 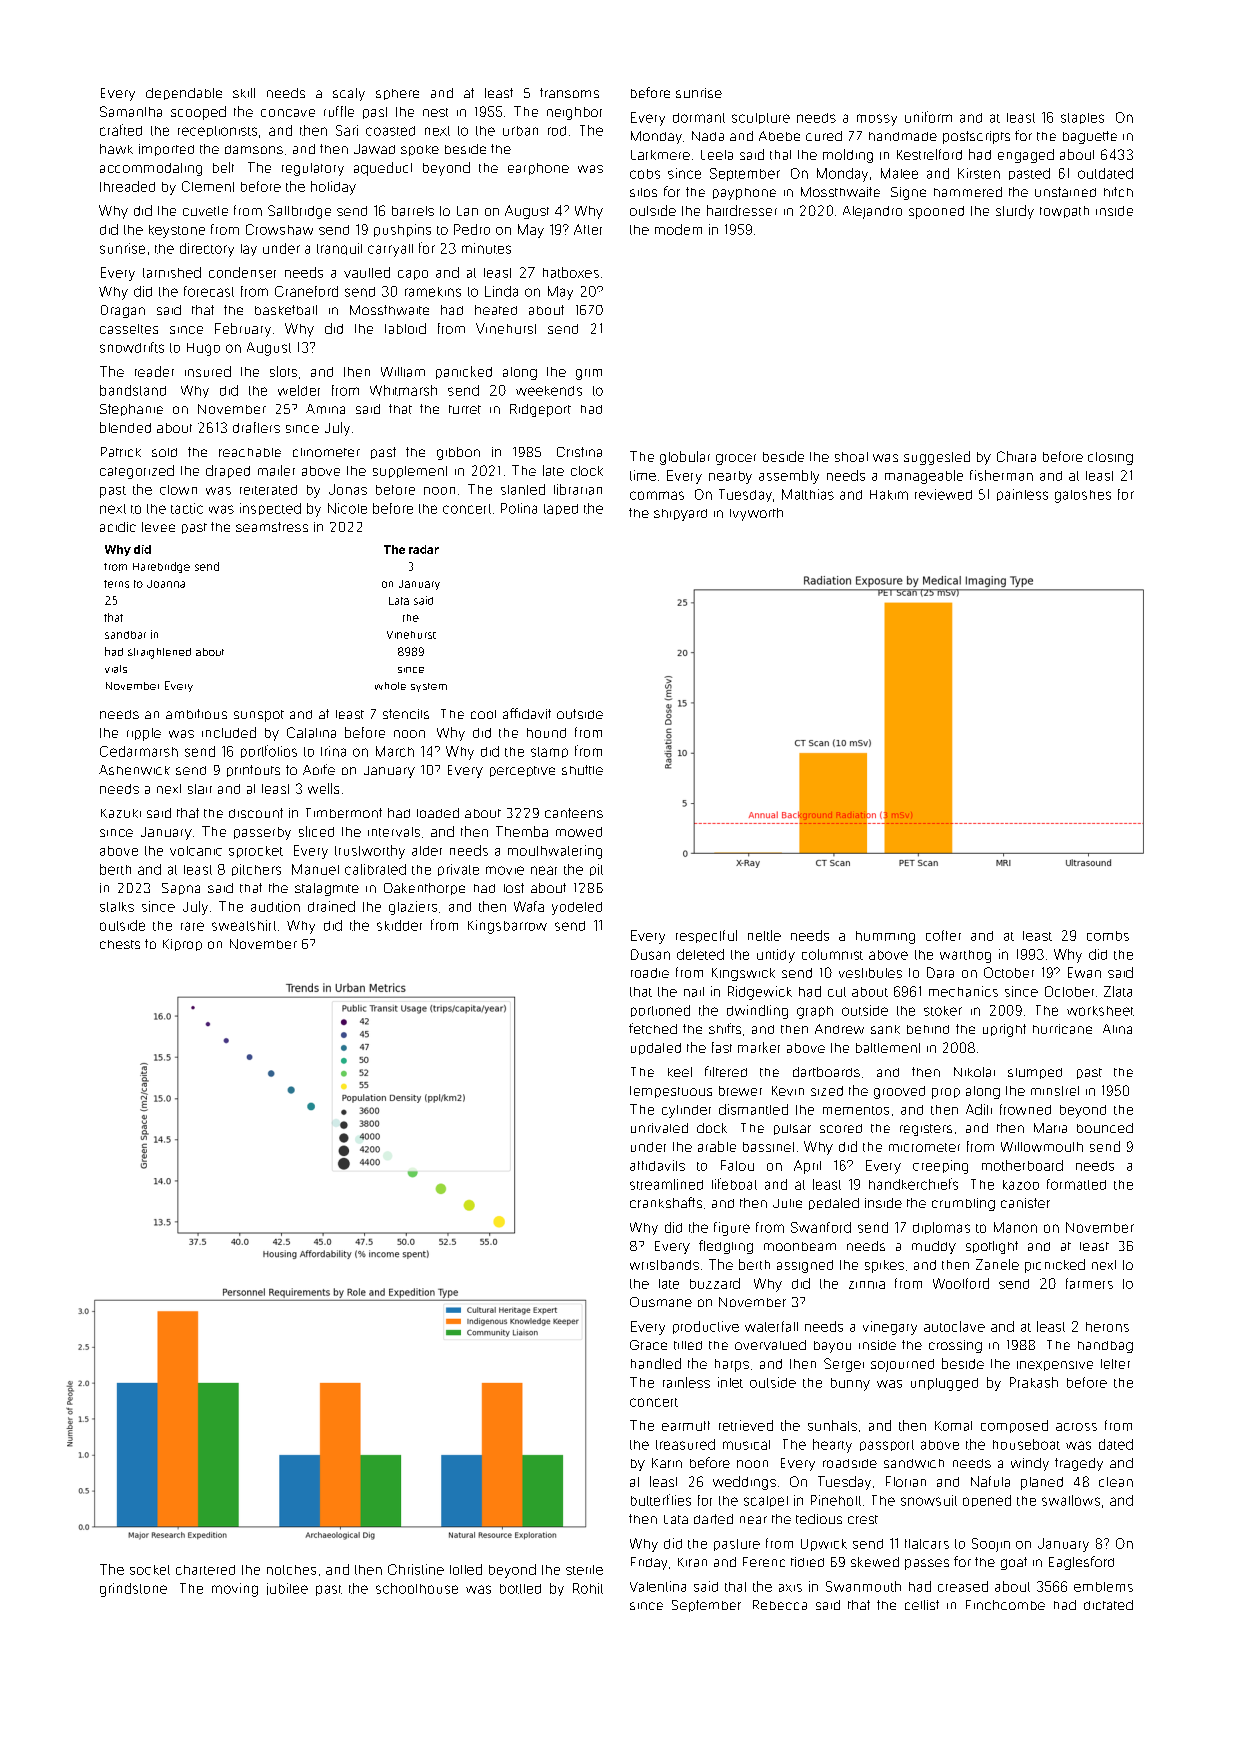 I want to click on Valentina, so click(x=658, y=1586).
